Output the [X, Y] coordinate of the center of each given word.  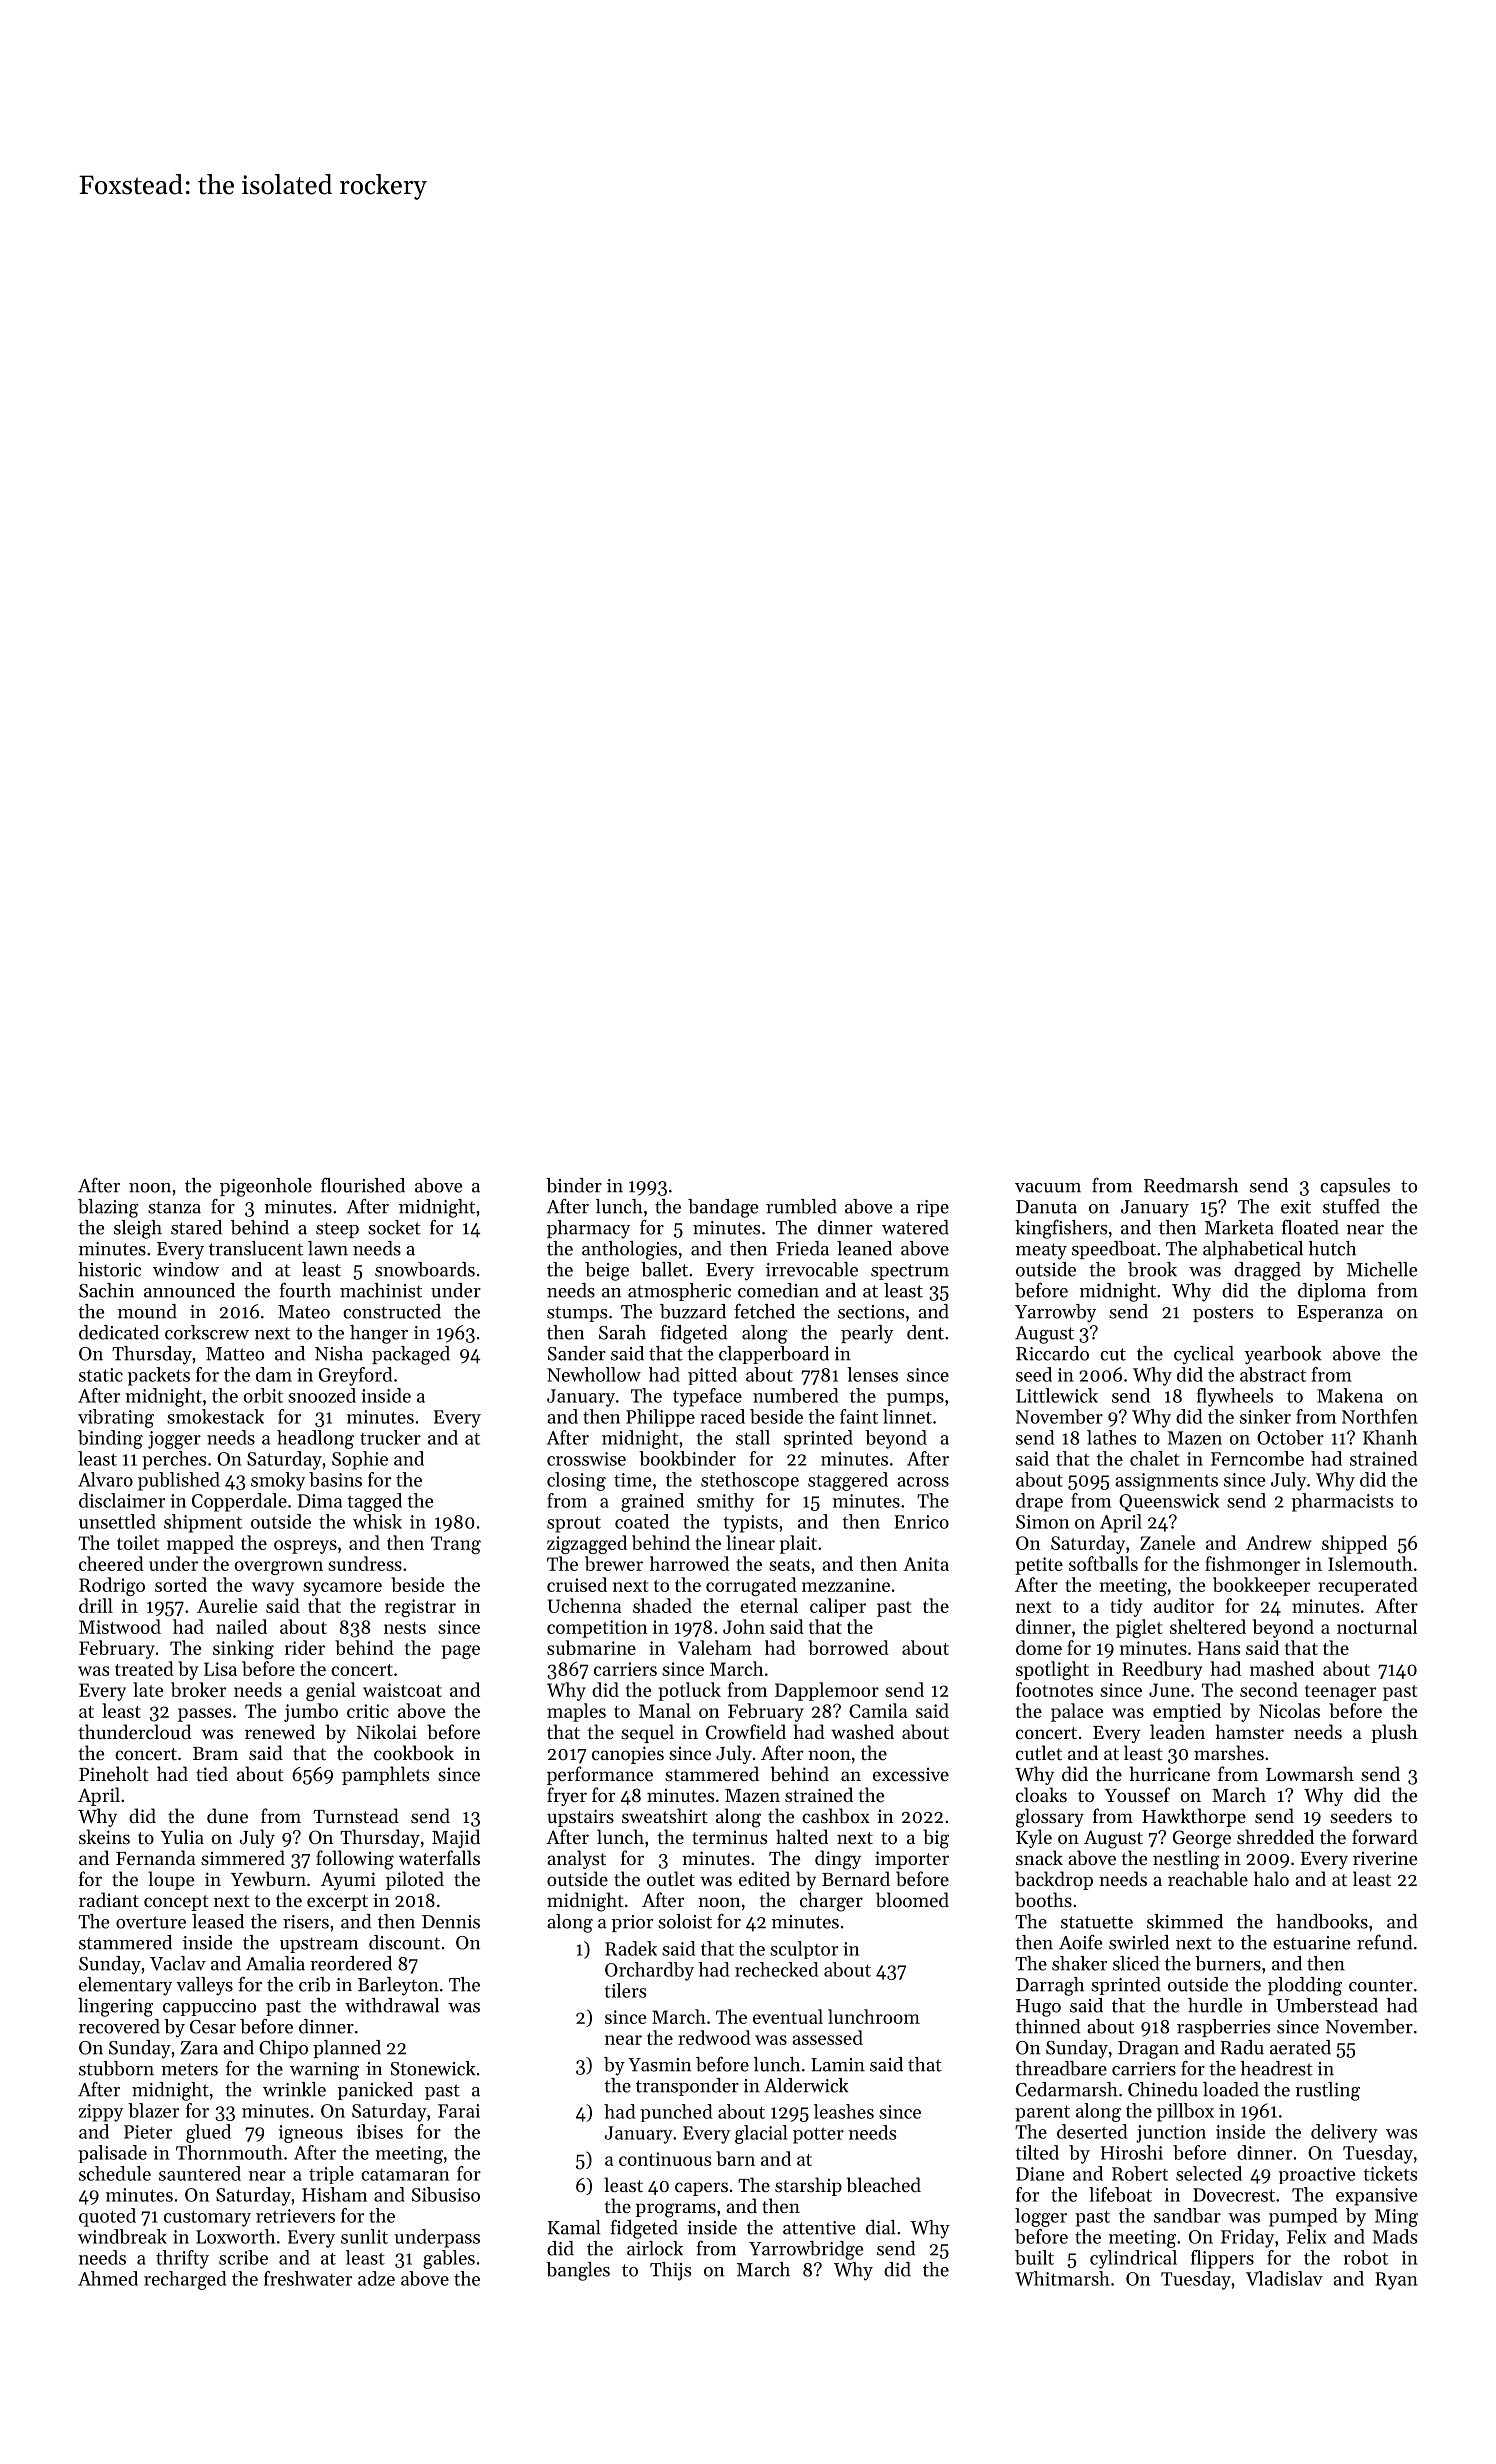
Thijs [670, 2271]
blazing [108, 1208]
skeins [104, 1836]
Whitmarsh [1062, 2278]
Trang [456, 1545]
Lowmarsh [1310, 1773]
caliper [838, 1607]
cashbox [836, 1816]
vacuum [1048, 1188]
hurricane [1169, 1773]
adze [376, 2278]
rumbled [801, 1206]
